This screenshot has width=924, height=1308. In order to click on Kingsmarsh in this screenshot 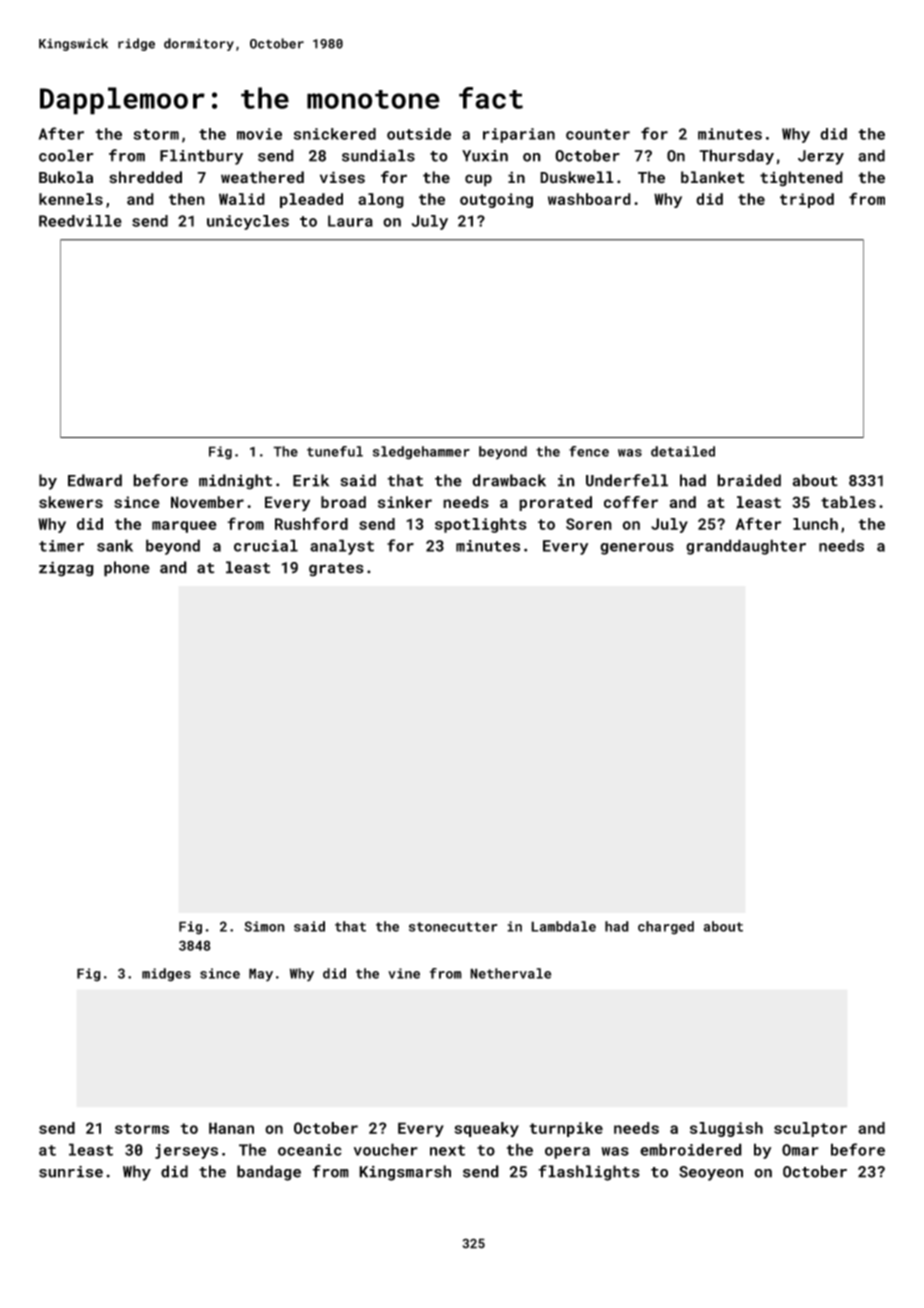, I will do `click(405, 1173)`.
